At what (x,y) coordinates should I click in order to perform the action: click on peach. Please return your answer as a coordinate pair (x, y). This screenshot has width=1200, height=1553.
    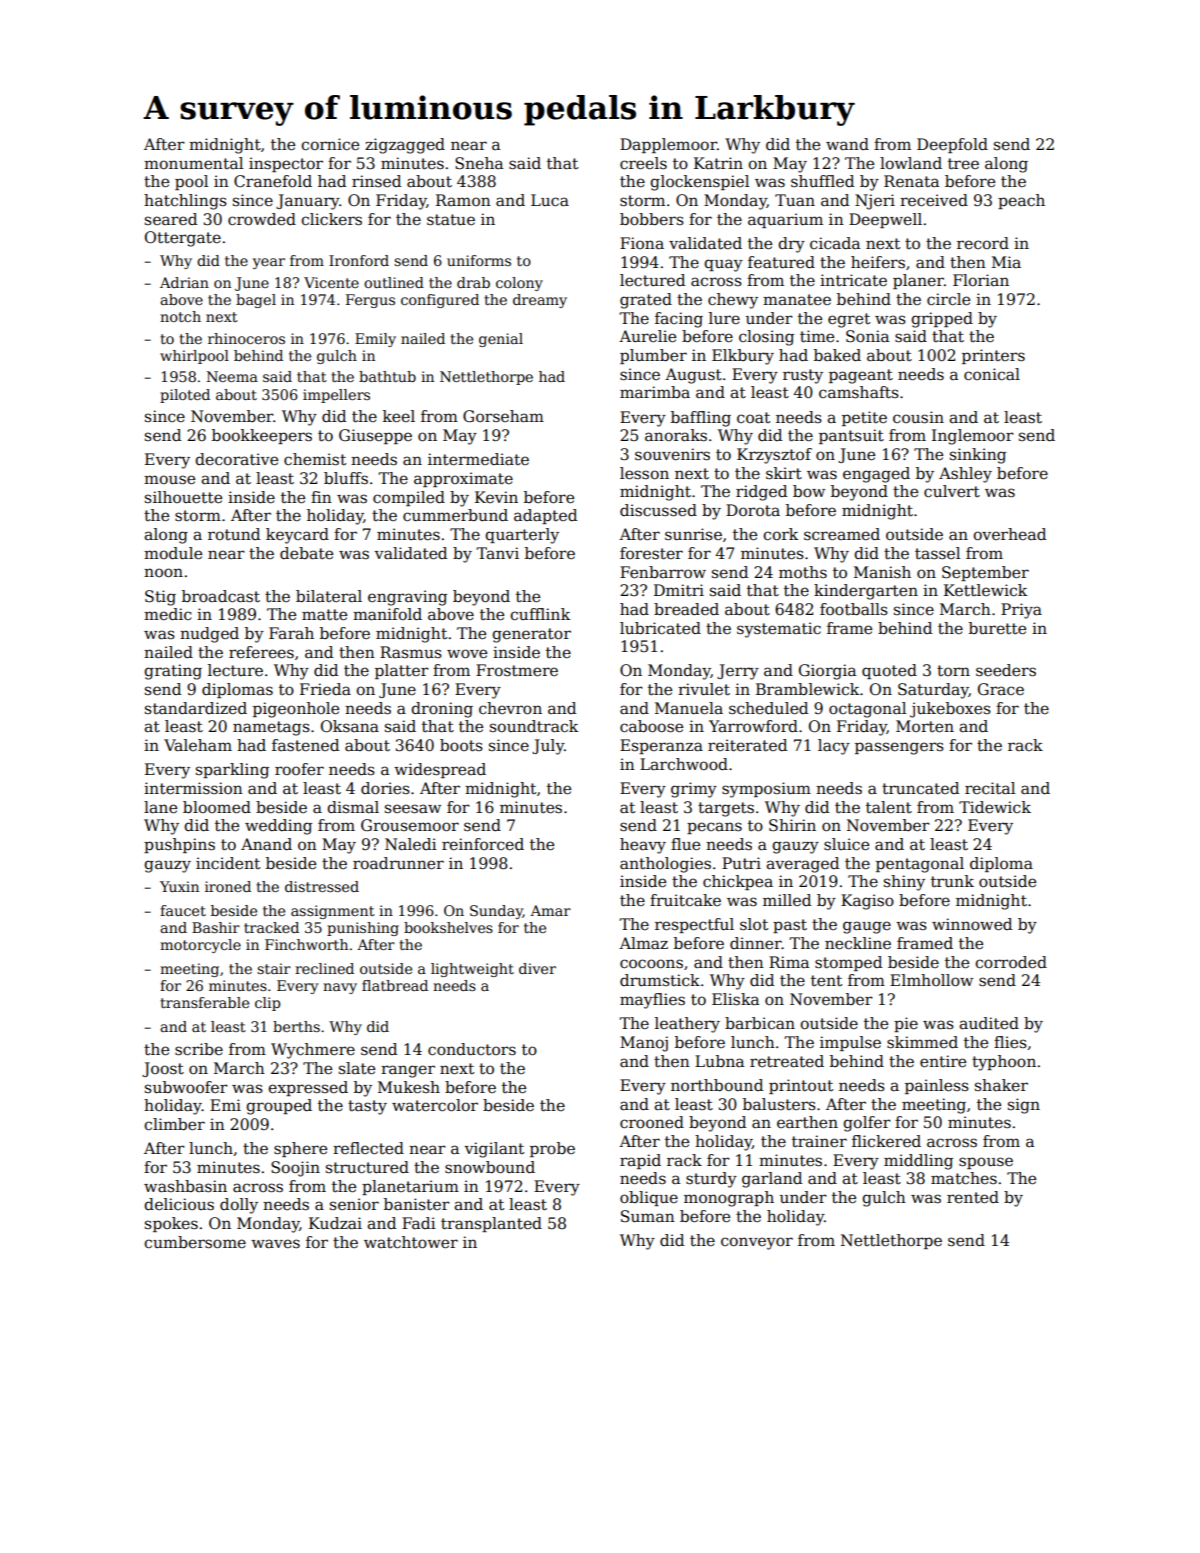
    Looking at the image, I should click on (1021, 201).
